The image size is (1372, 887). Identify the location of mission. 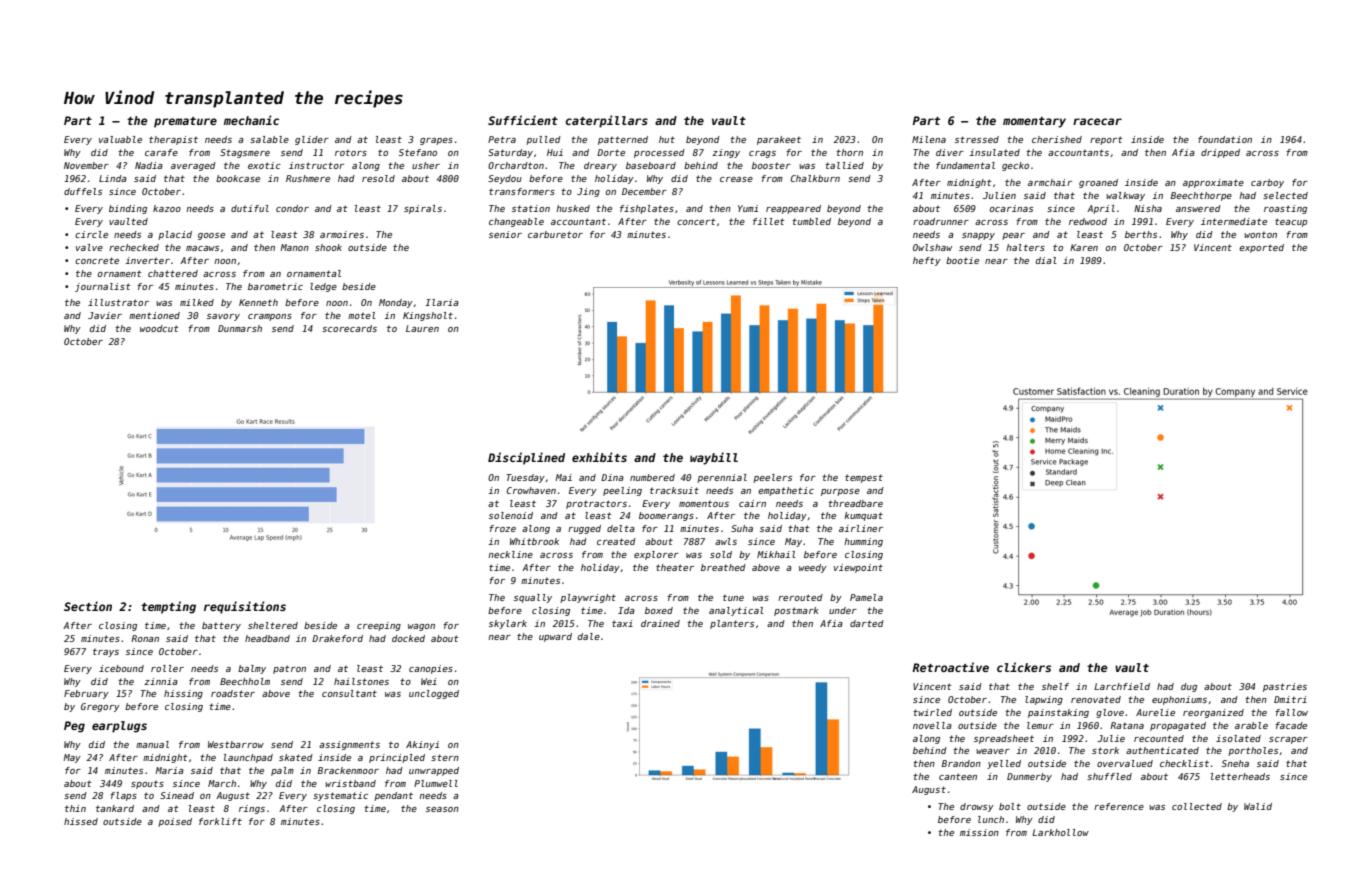
(979, 832).
